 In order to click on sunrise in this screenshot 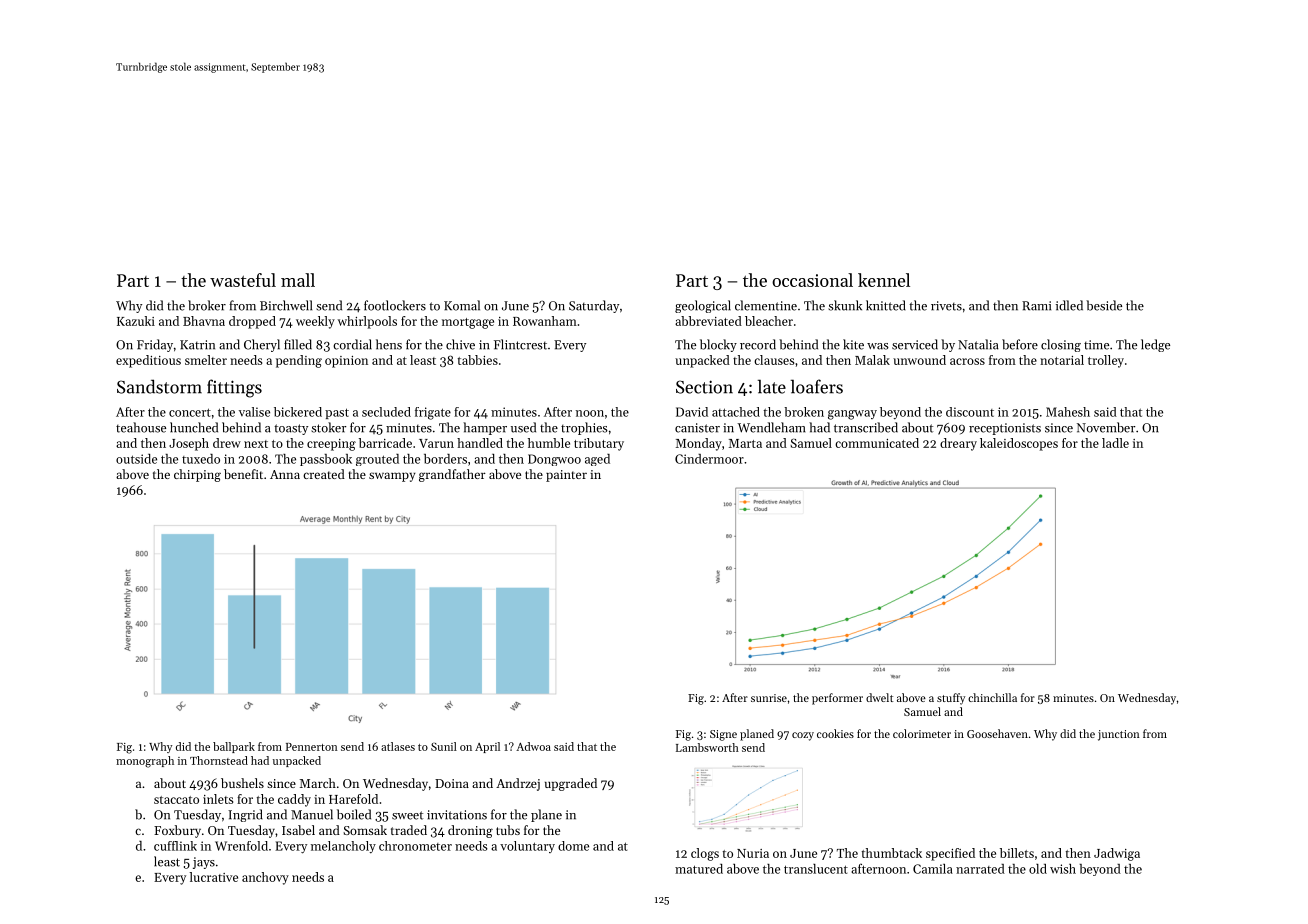, I will do `click(769, 698)`.
